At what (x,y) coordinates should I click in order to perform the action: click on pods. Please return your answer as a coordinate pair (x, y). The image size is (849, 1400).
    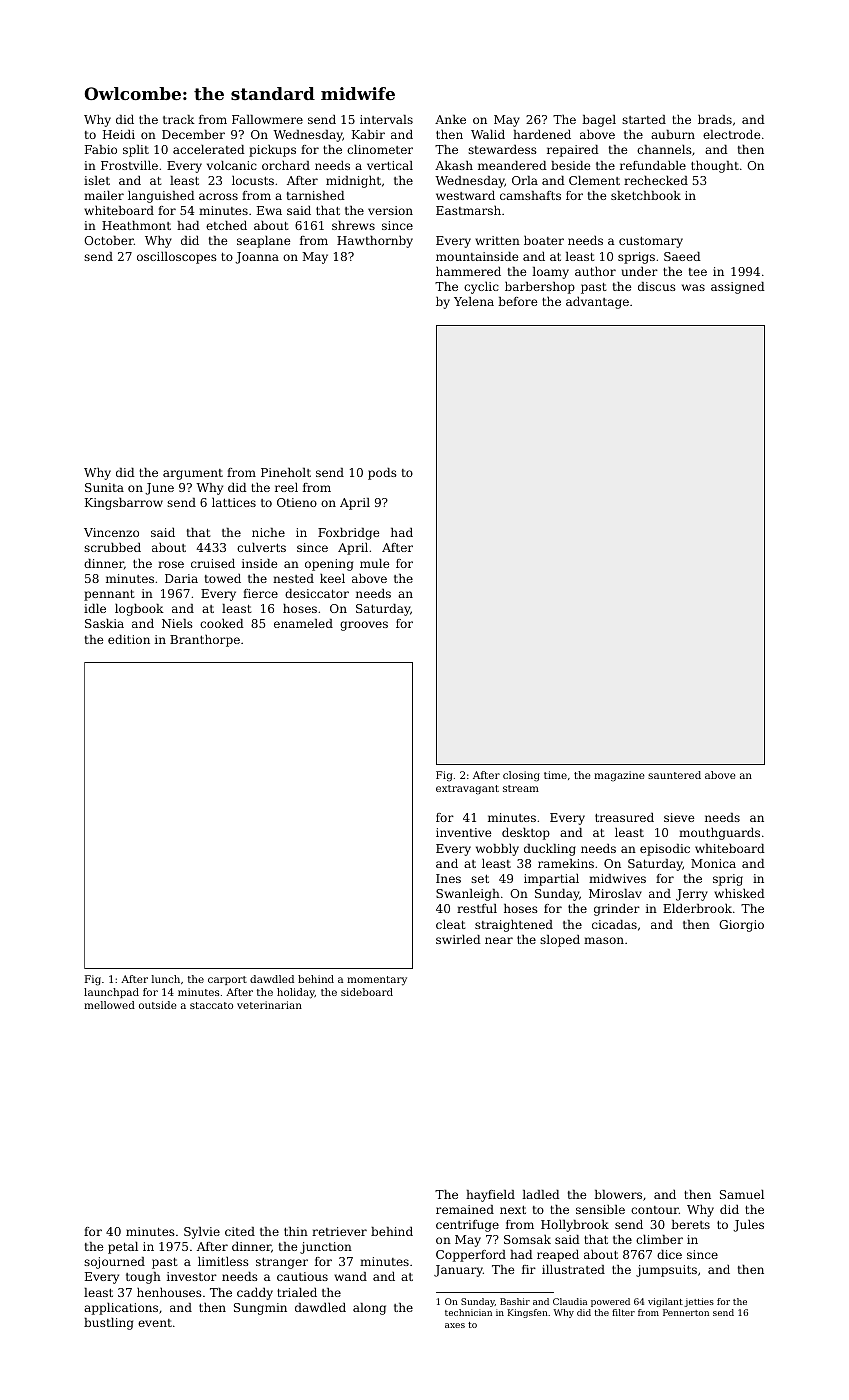
    Looking at the image, I should click on (382, 474).
